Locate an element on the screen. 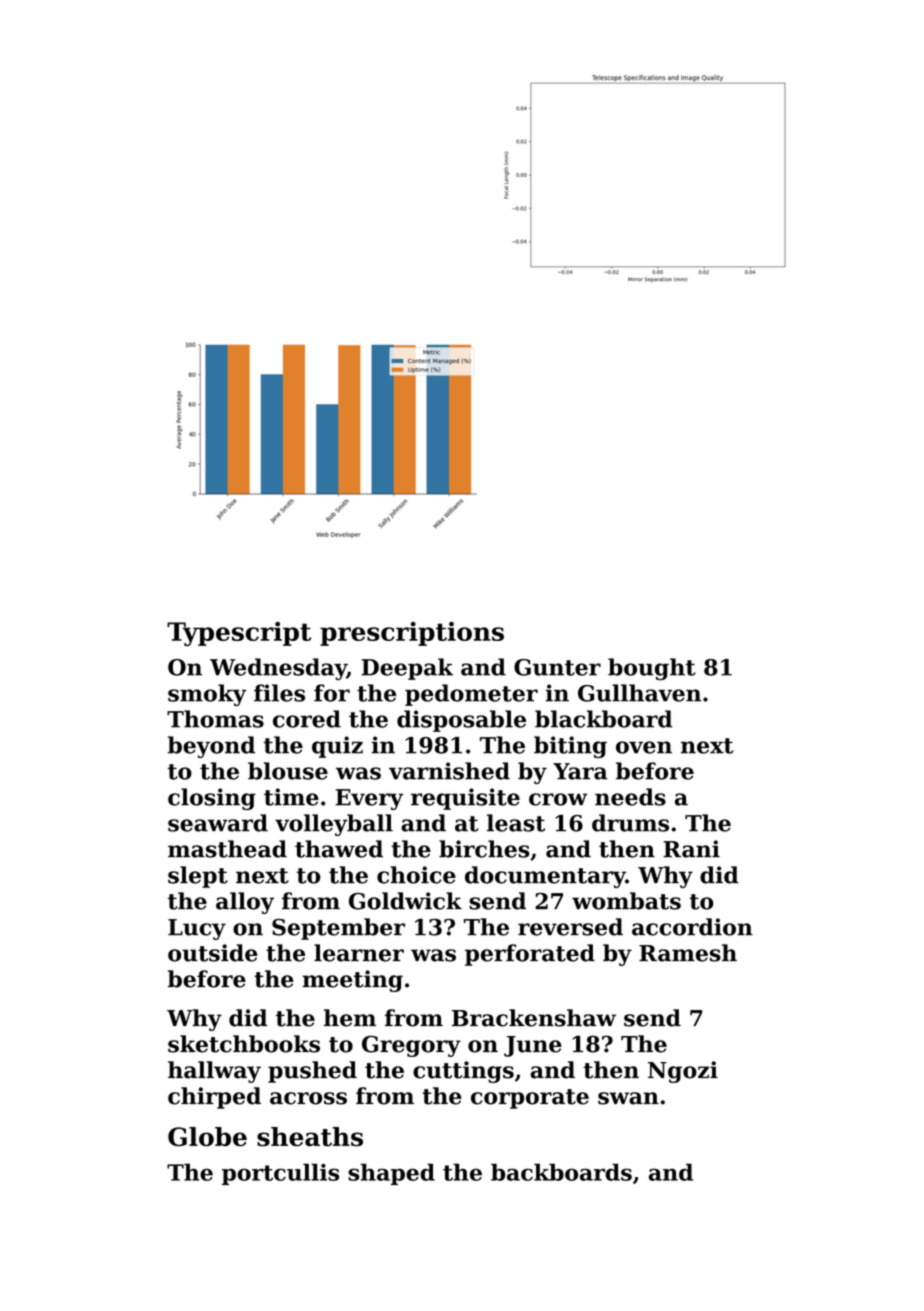 The width and height of the screenshot is (924, 1311). wombats is located at coordinates (626, 901).
